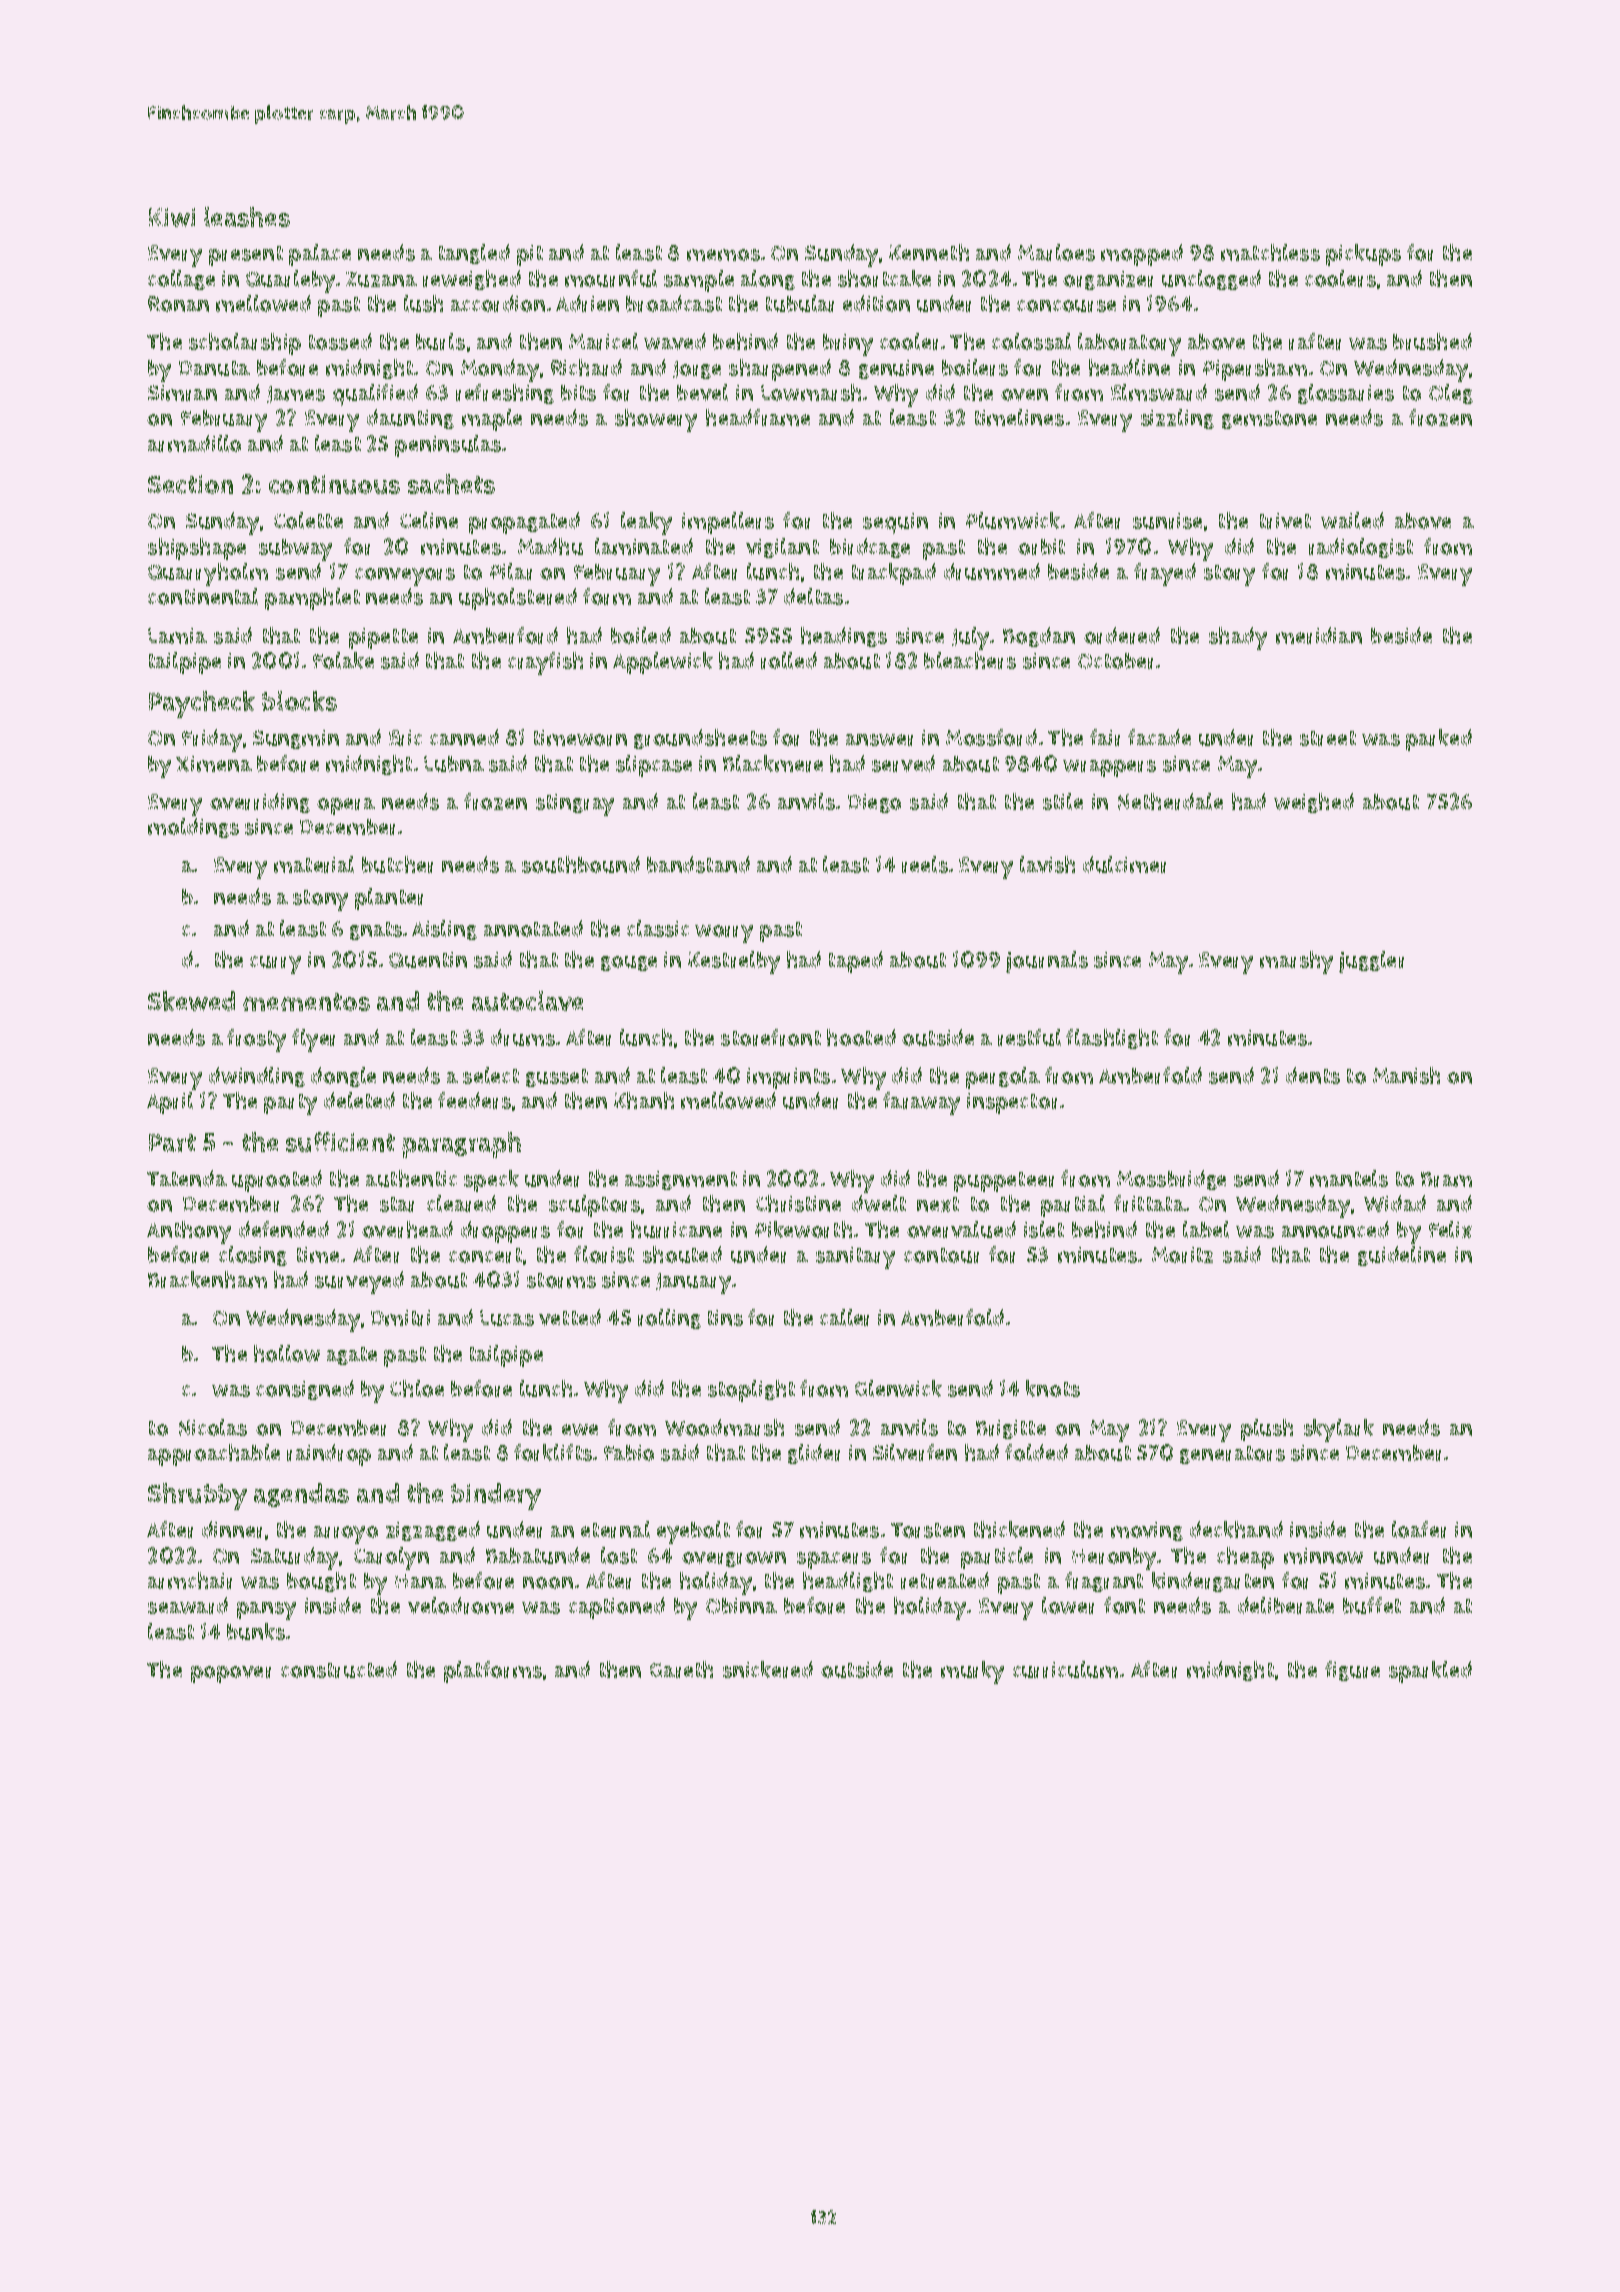 Image resolution: width=1620 pixels, height=2292 pixels. What do you see at coordinates (1371, 962) in the screenshot?
I see `juggler` at bounding box center [1371, 962].
